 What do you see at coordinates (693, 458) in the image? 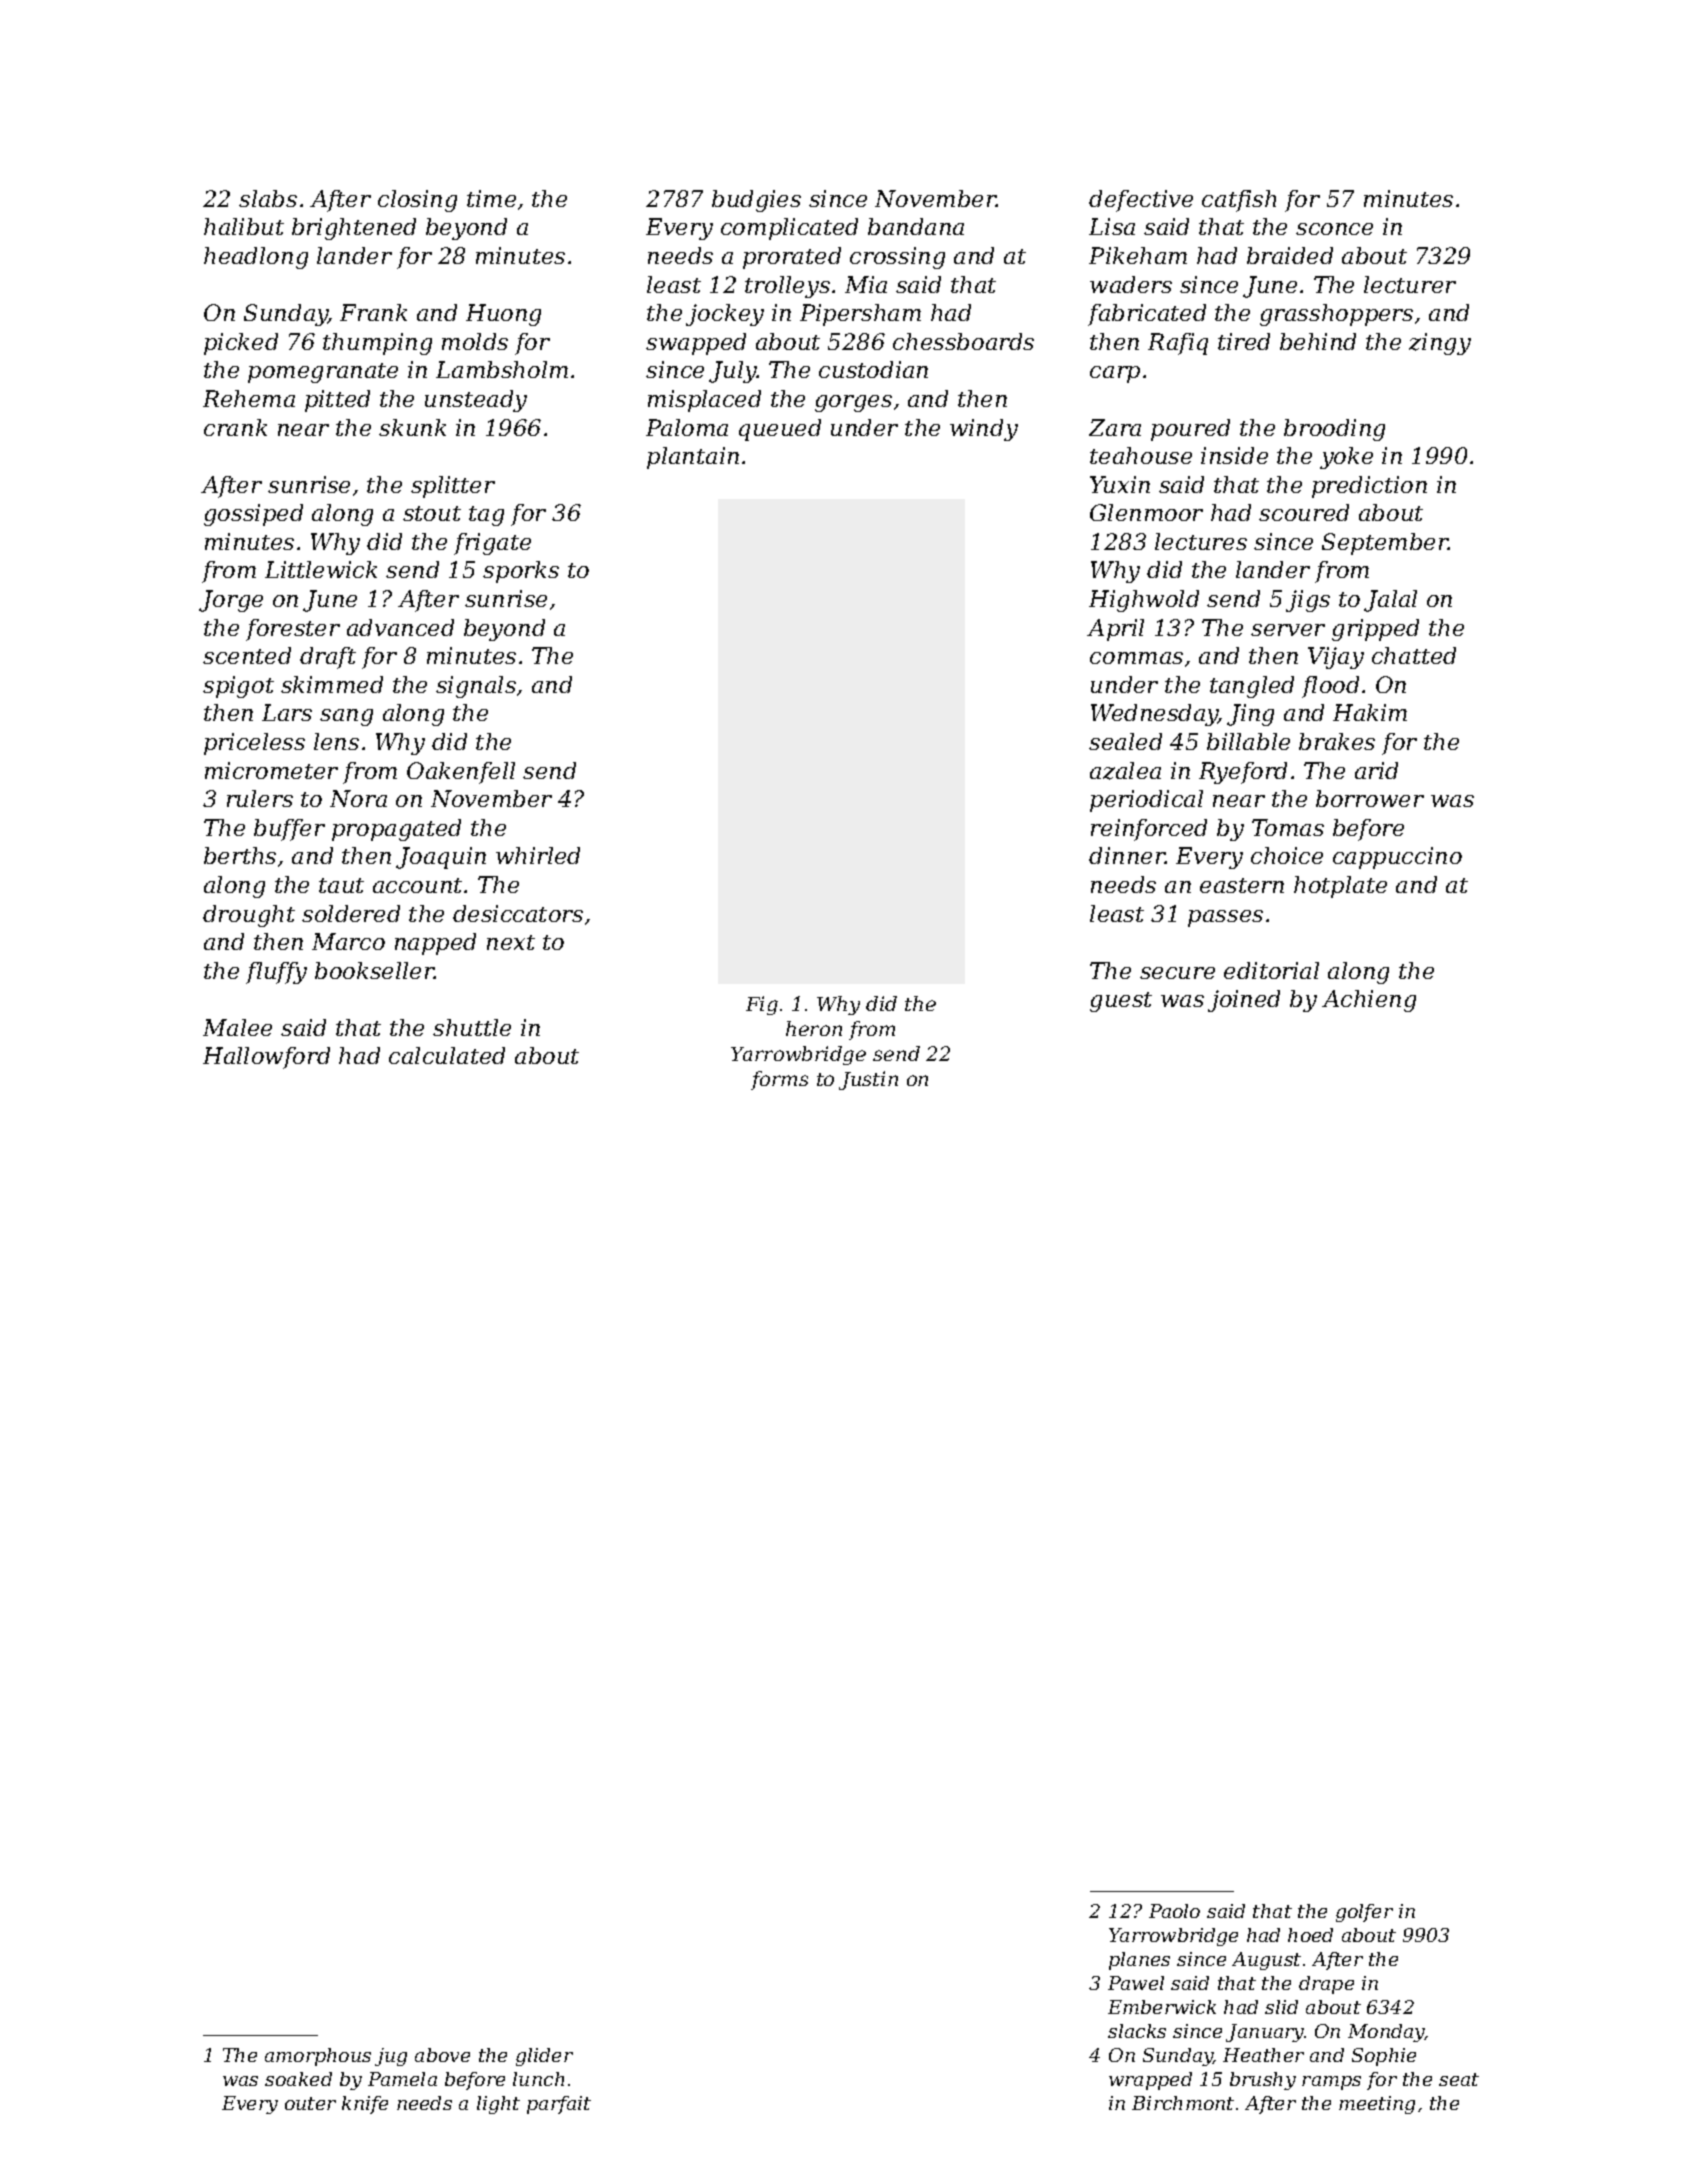
I see `plantain` at bounding box center [693, 458].
